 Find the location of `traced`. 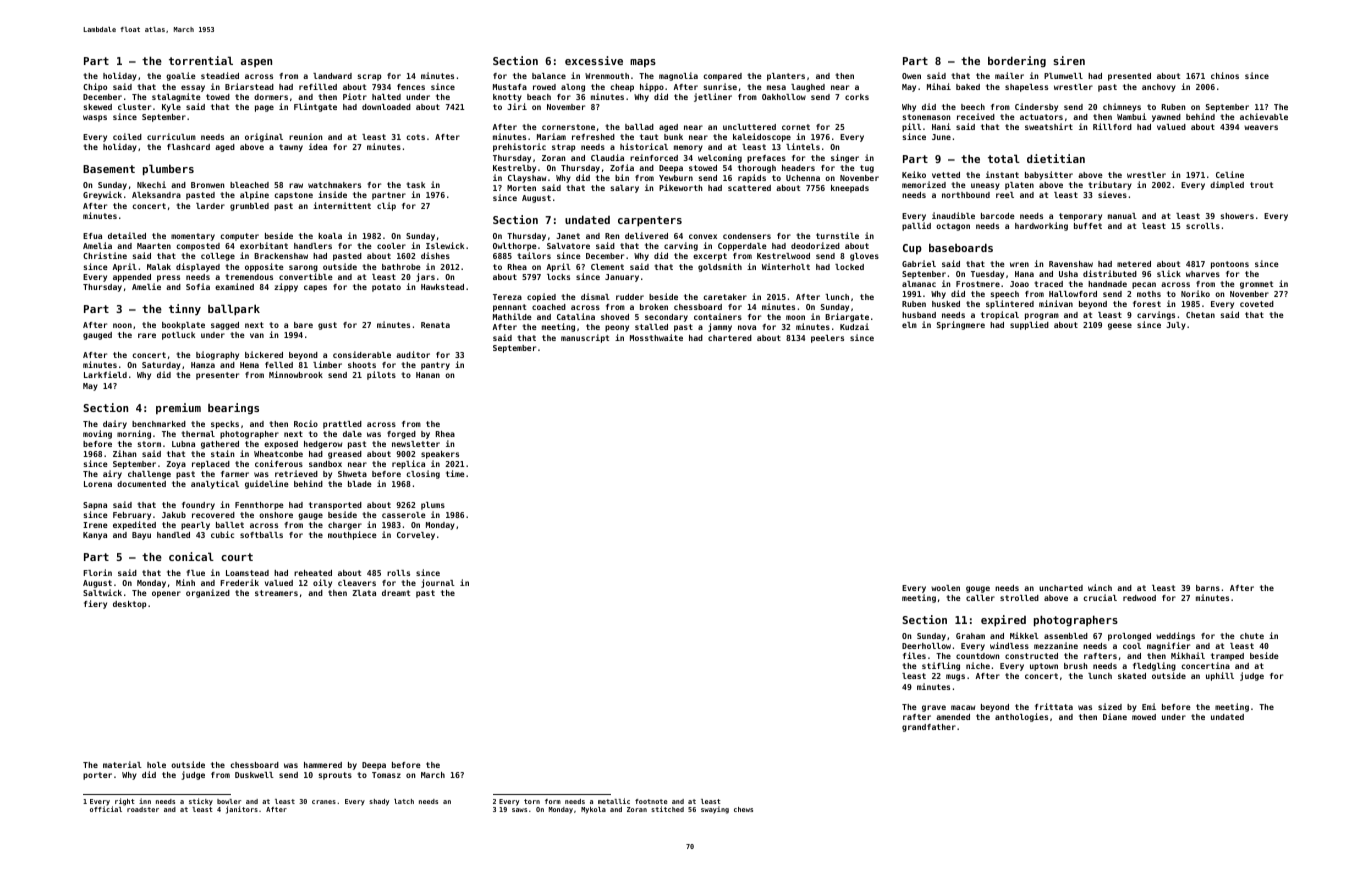

traced is located at coordinates (1048, 284).
